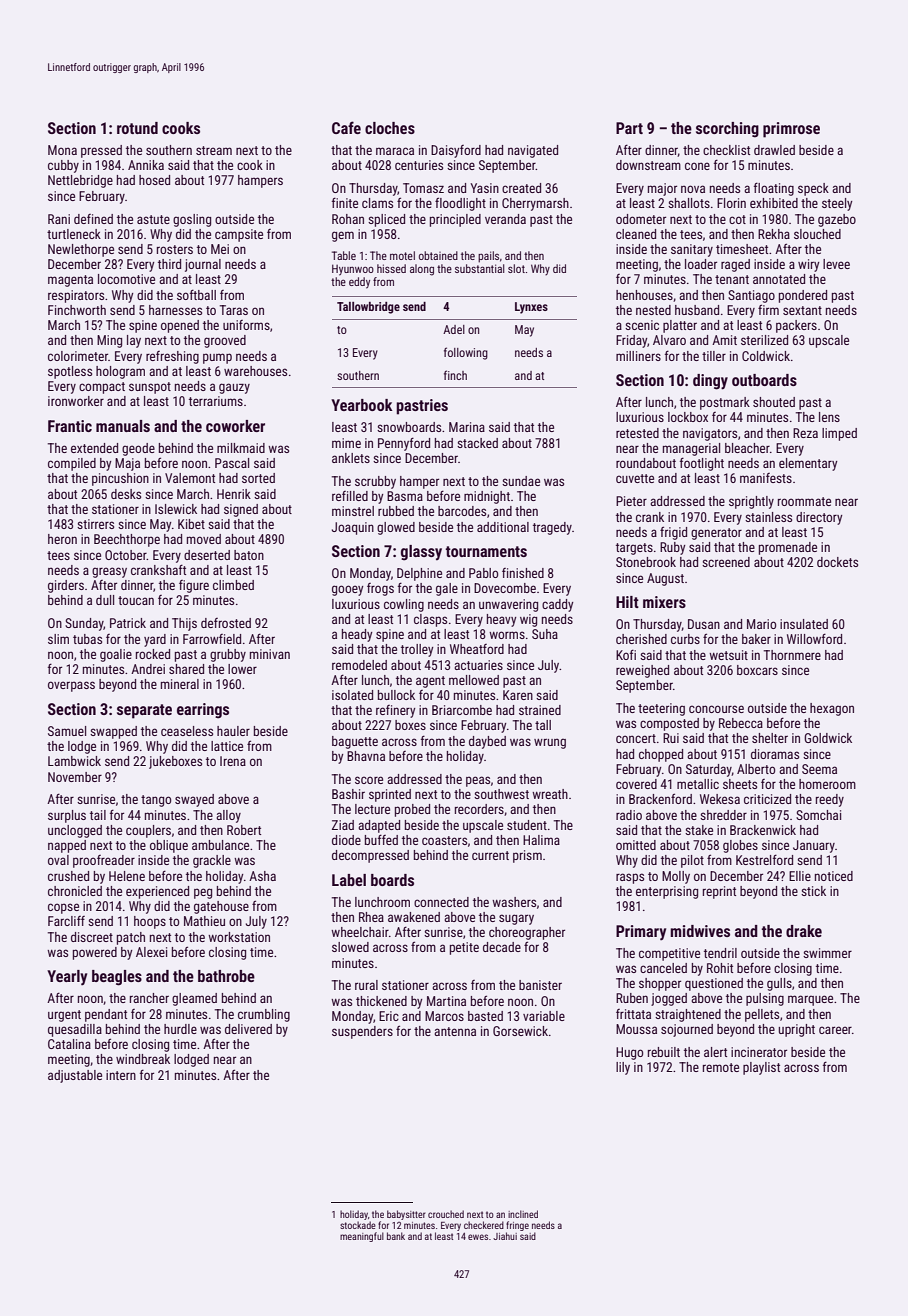 The width and height of the screenshot is (908, 1316). I want to click on stockade, so click(358, 1225).
